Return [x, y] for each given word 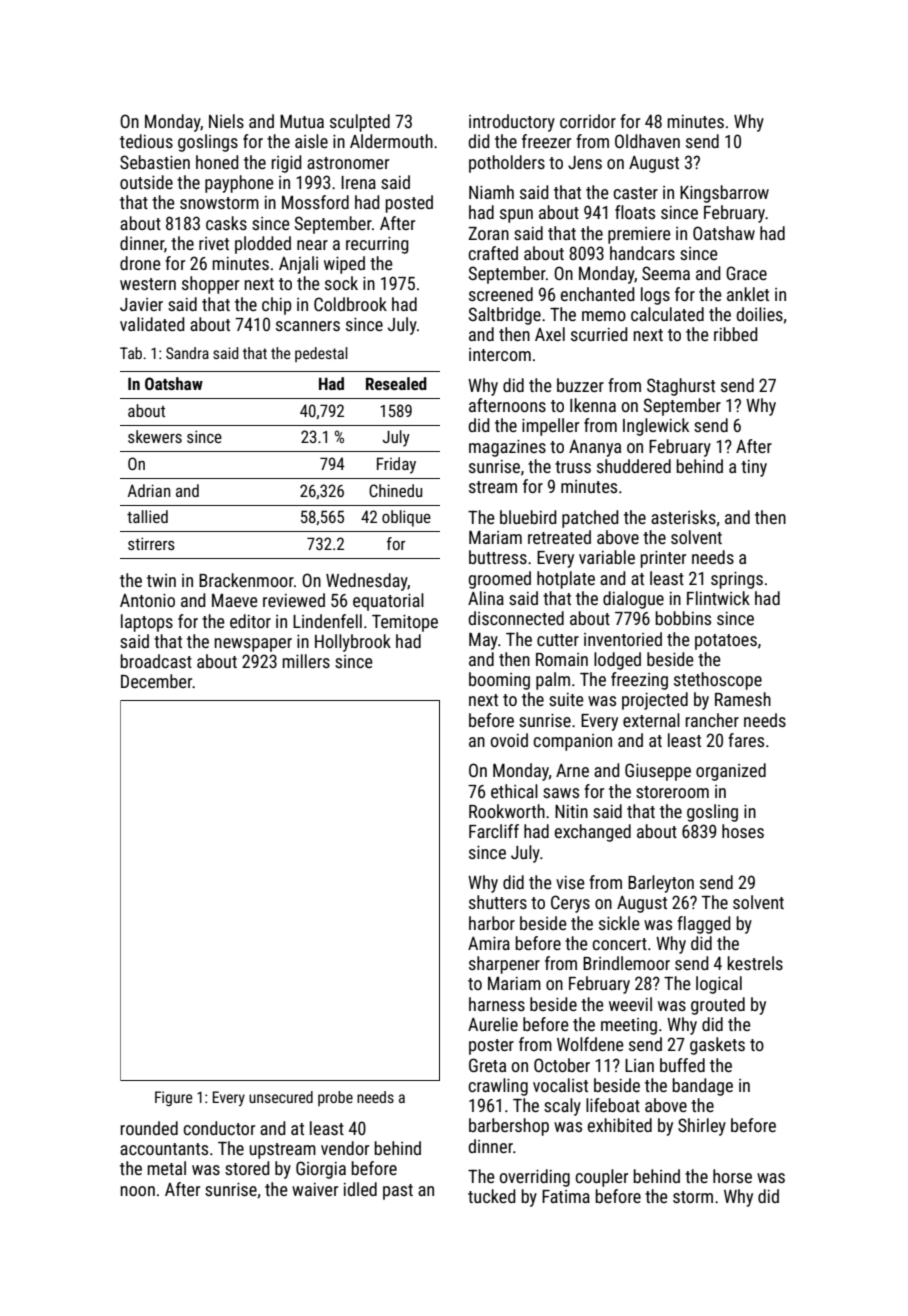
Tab [131, 353]
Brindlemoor [626, 963]
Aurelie [493, 1024]
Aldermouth [391, 141]
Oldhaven [647, 141]
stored [247, 1168]
